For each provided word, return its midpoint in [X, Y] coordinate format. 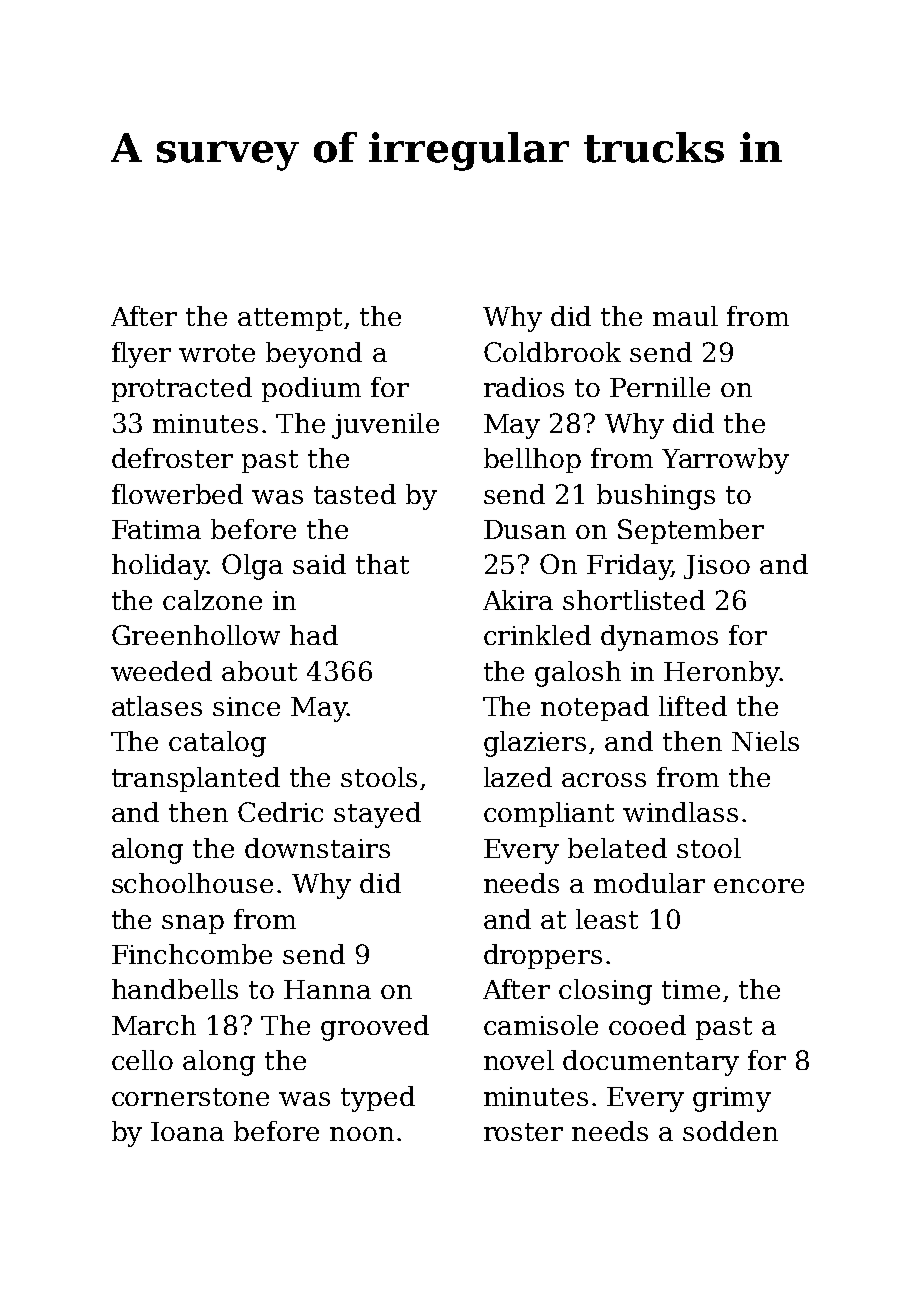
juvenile [385, 426]
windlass [680, 812]
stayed [377, 815]
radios [524, 387]
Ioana [187, 1131]
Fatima [156, 529]
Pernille [660, 387]
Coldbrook [552, 352]
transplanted [196, 779]
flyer [141, 355]
